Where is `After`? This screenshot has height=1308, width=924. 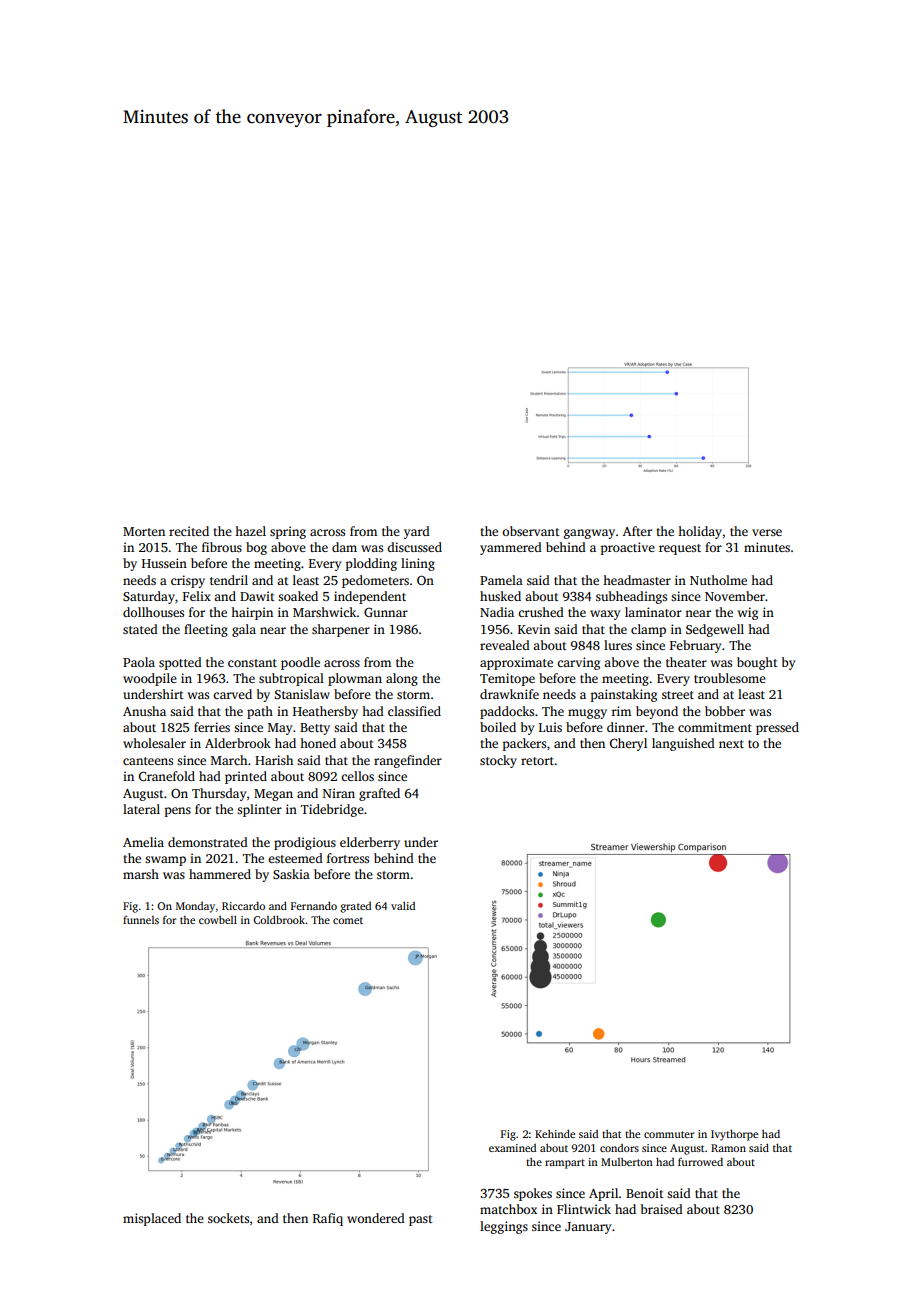 After is located at coordinates (637, 531).
